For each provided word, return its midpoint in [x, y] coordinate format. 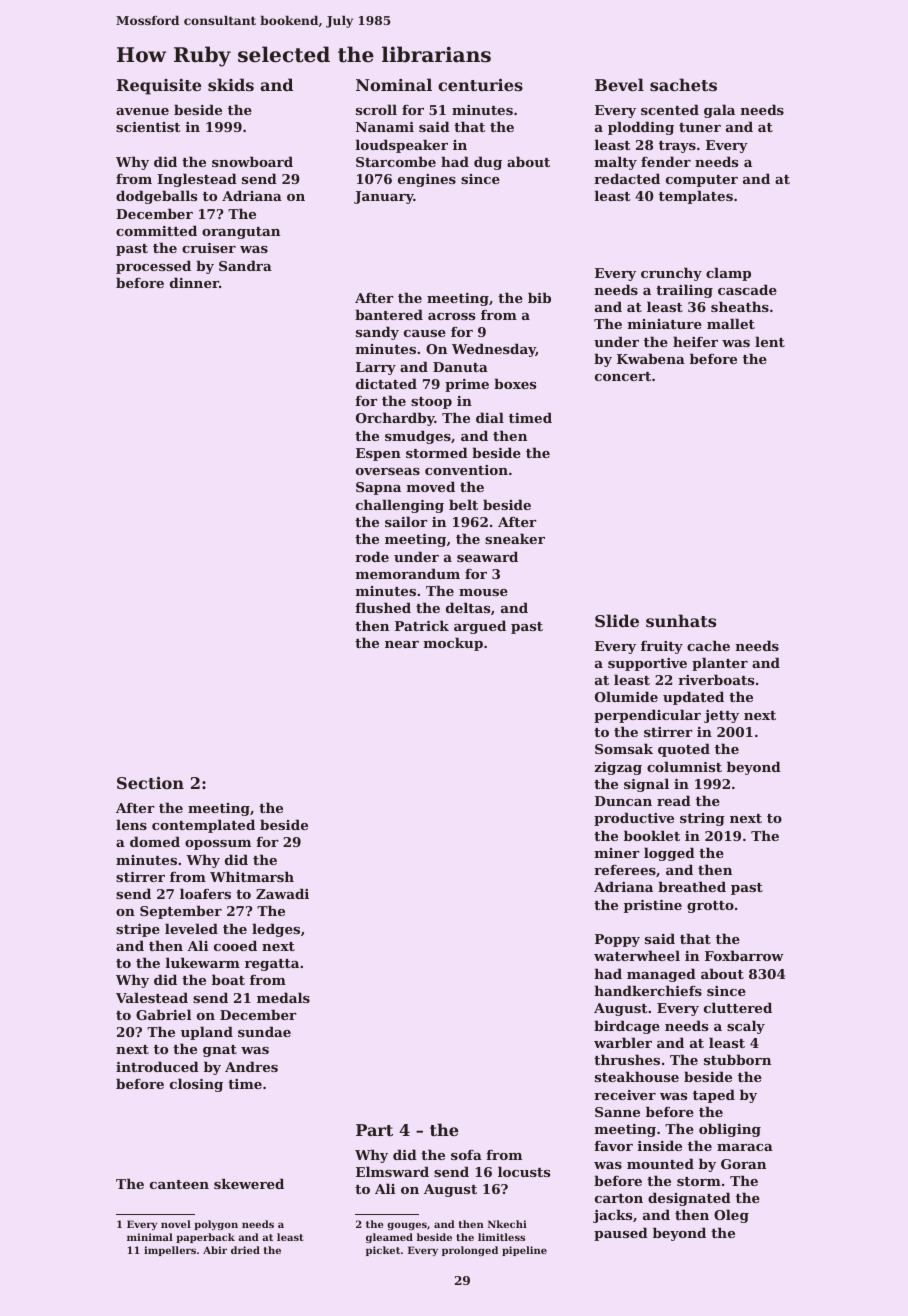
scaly [746, 1027]
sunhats [681, 620]
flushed [383, 607]
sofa [466, 1155]
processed [153, 267]
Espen [378, 454]
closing [196, 1085]
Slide [617, 620]
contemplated [203, 826]
